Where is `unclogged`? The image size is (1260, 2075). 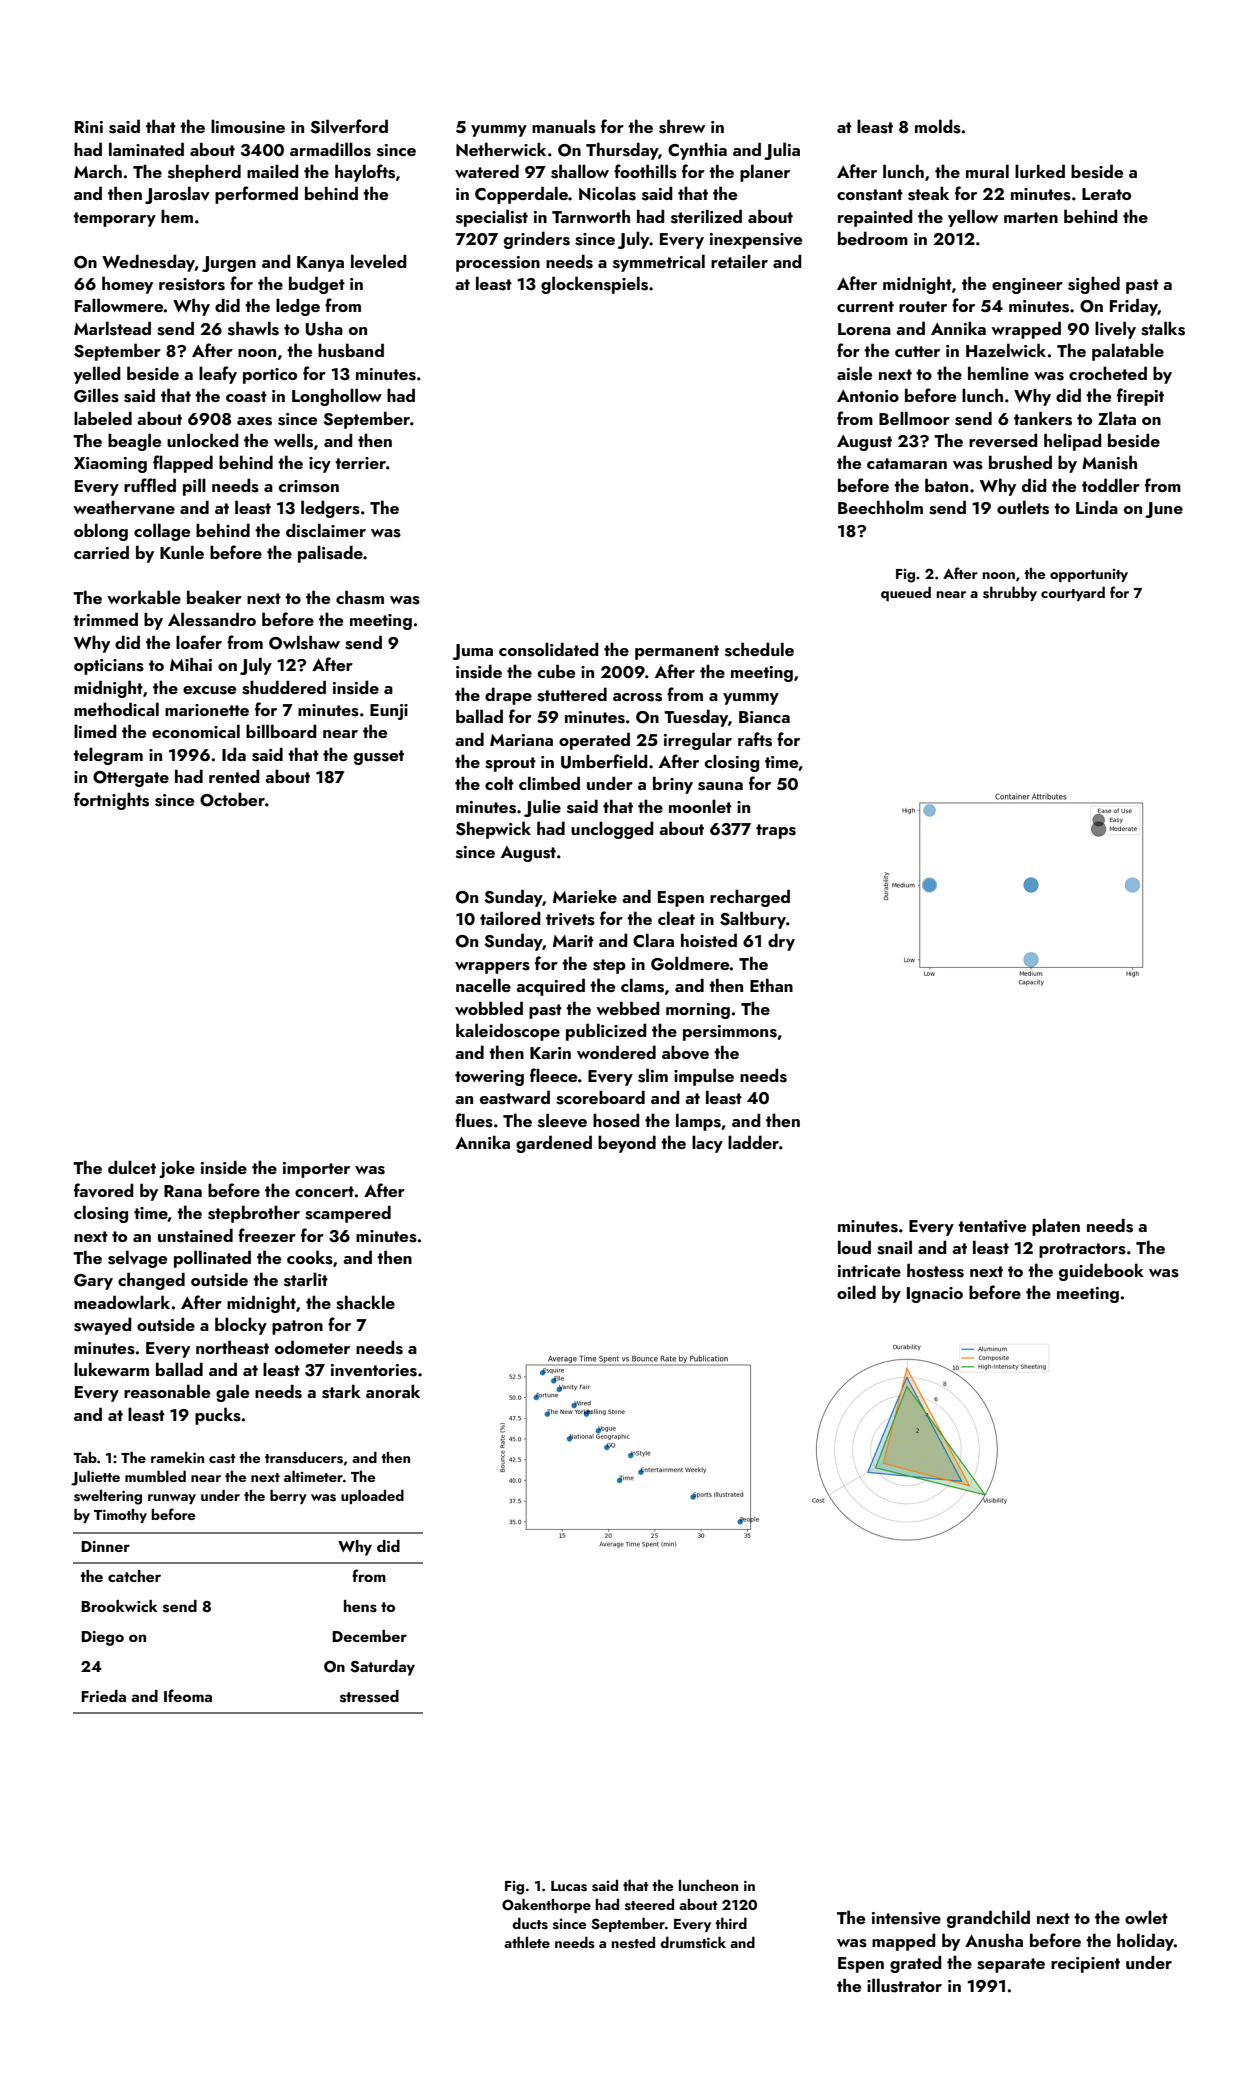
unclogged is located at coordinates (612, 830).
